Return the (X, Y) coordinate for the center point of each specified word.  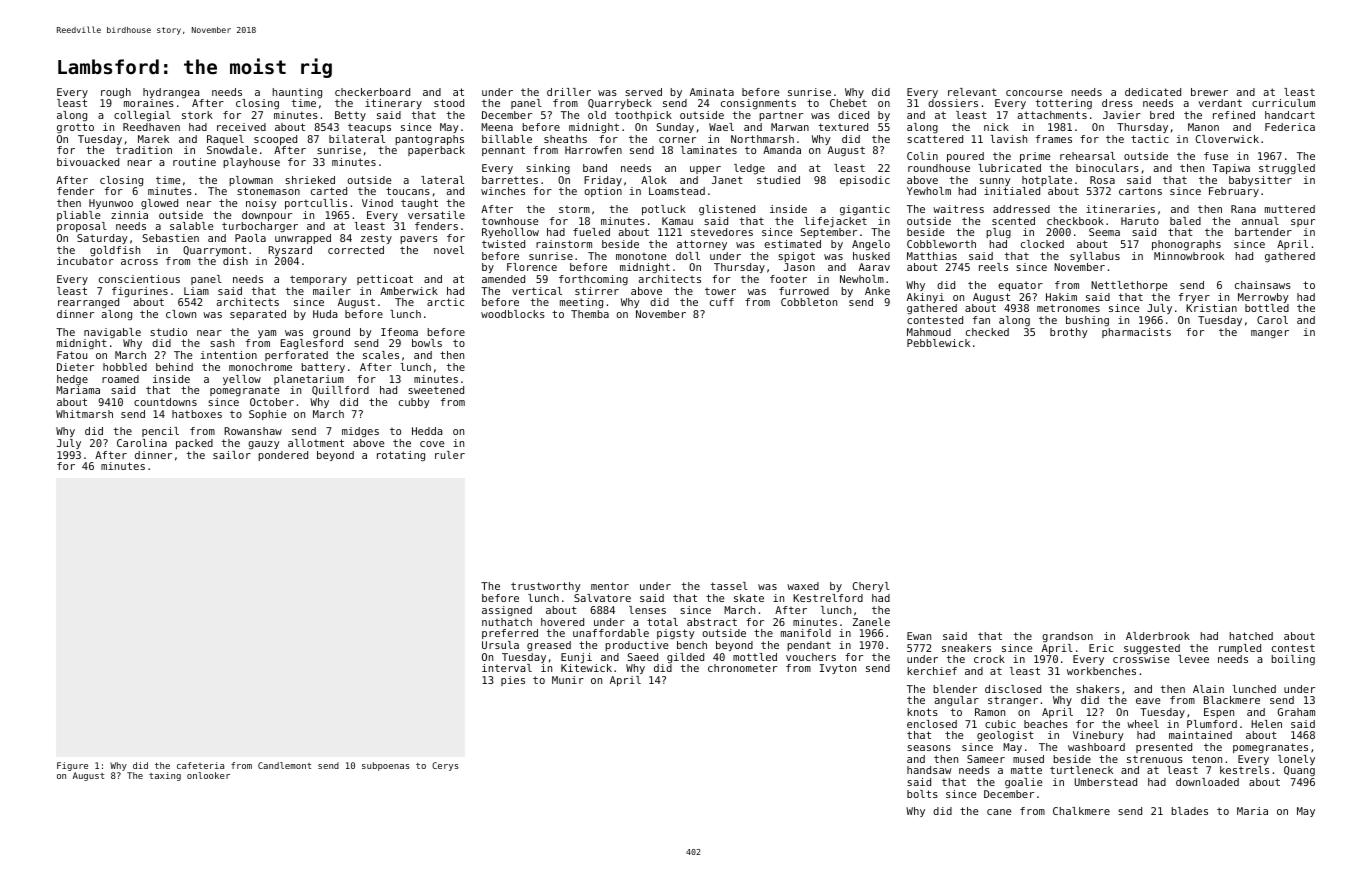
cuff (722, 302)
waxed (803, 586)
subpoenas (386, 766)
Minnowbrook (1189, 256)
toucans (408, 191)
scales (381, 355)
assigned (507, 611)
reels (993, 267)
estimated (792, 244)
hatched (1251, 636)
